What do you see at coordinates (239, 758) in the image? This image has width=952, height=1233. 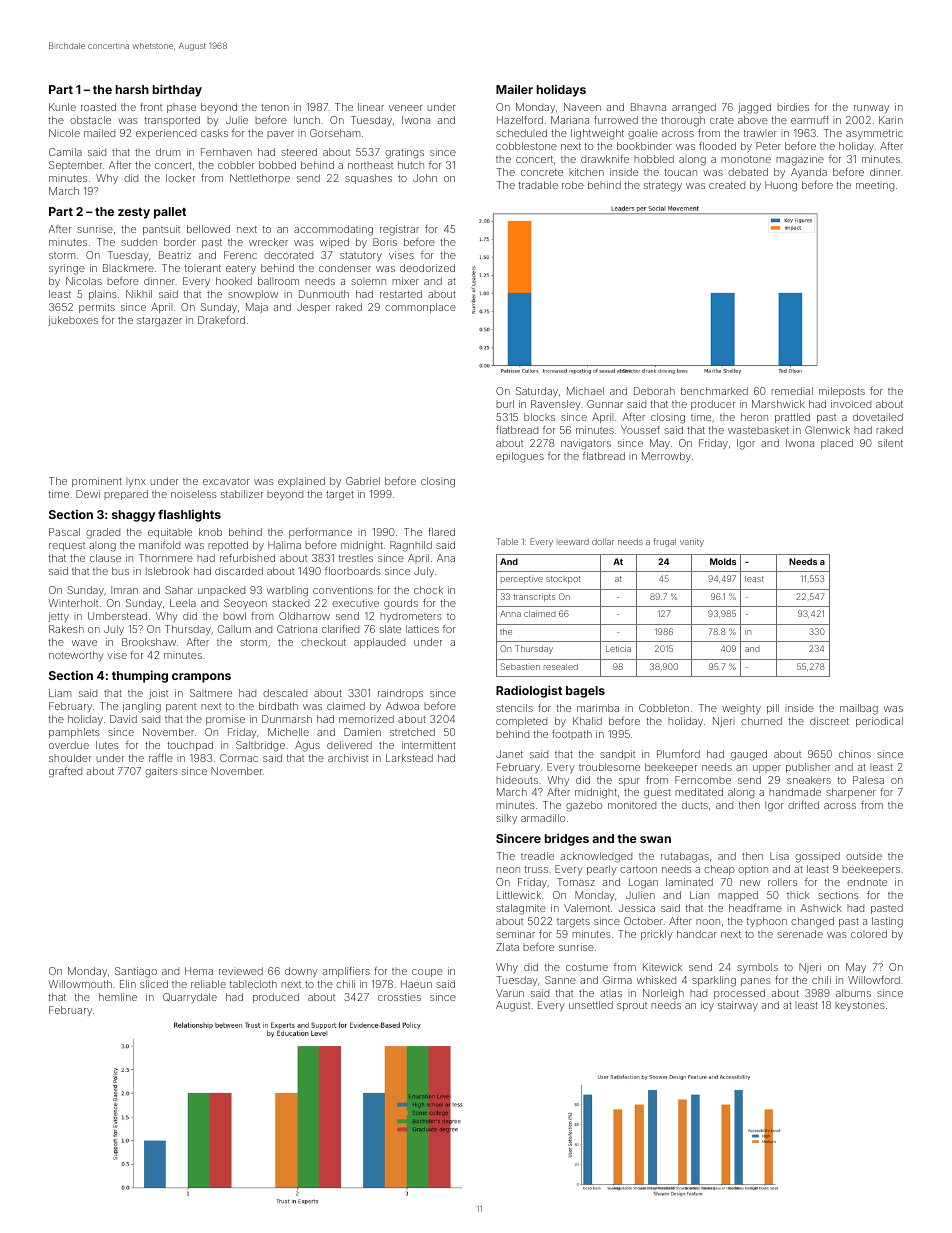 I see `Cormac` at bounding box center [239, 758].
